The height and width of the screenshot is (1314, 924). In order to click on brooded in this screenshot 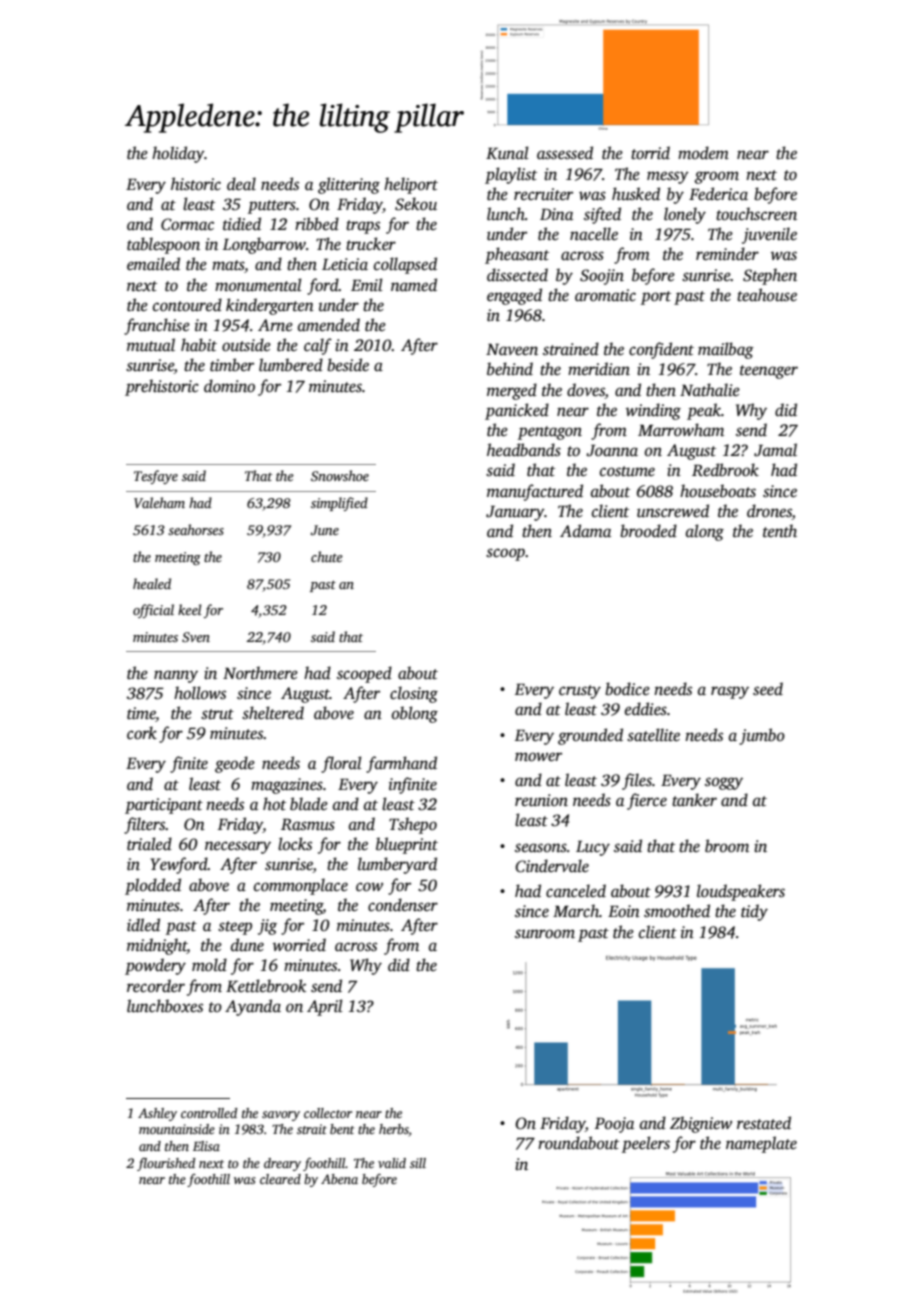, I will do `click(648, 531)`.
